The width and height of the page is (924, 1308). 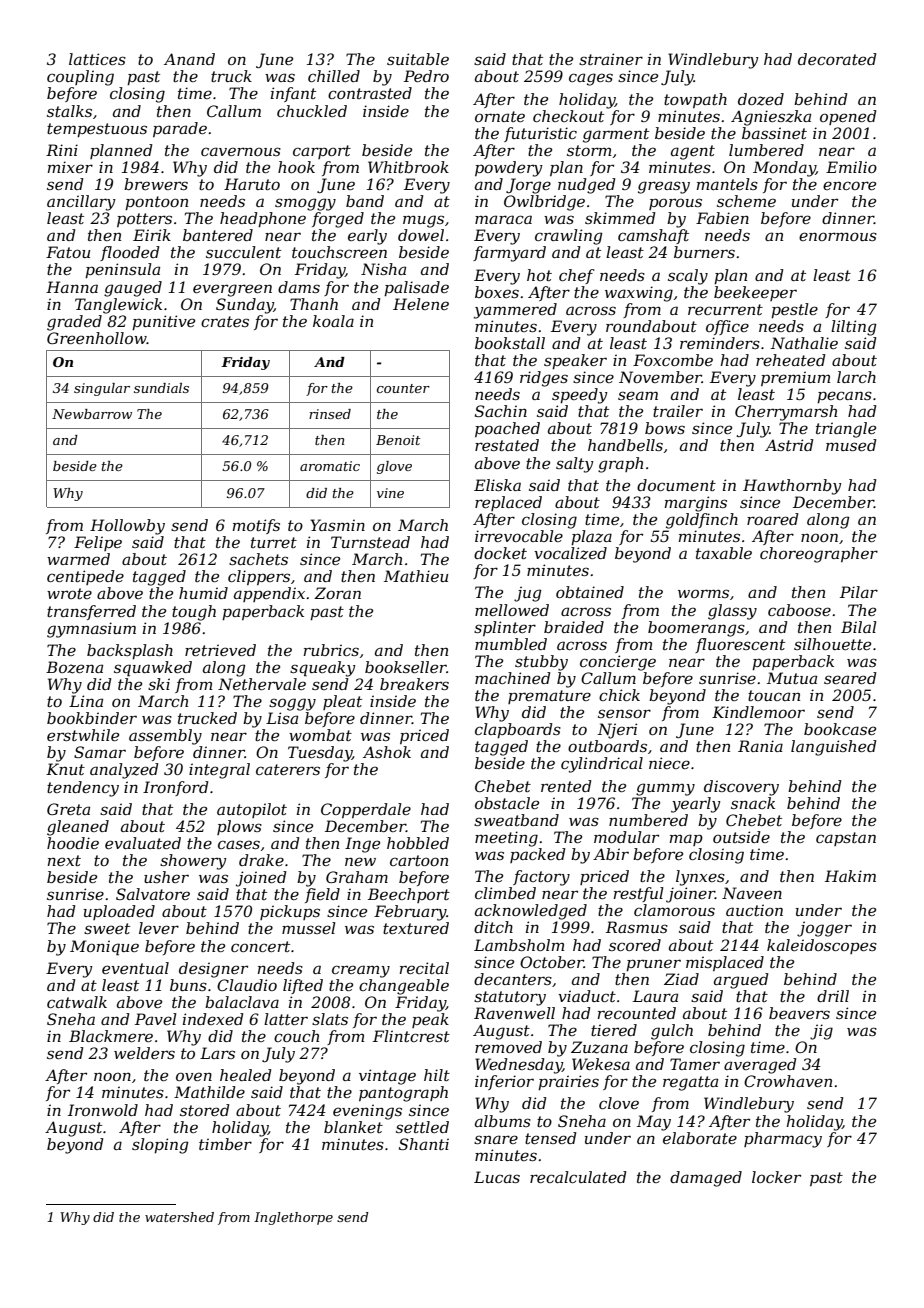 What do you see at coordinates (416, 928) in the page?
I see `textured` at bounding box center [416, 928].
